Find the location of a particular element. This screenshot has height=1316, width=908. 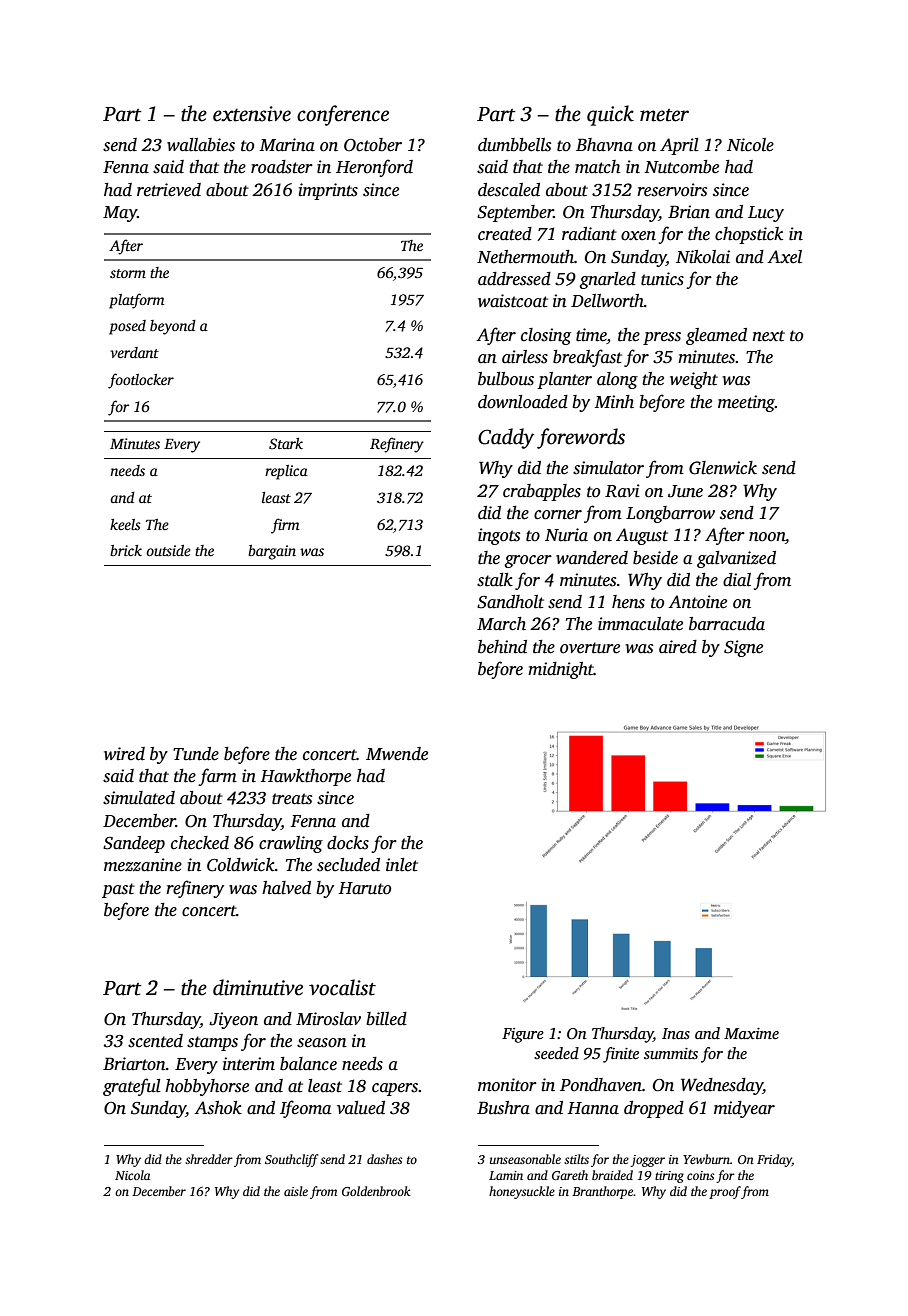

bargain is located at coordinates (272, 552).
